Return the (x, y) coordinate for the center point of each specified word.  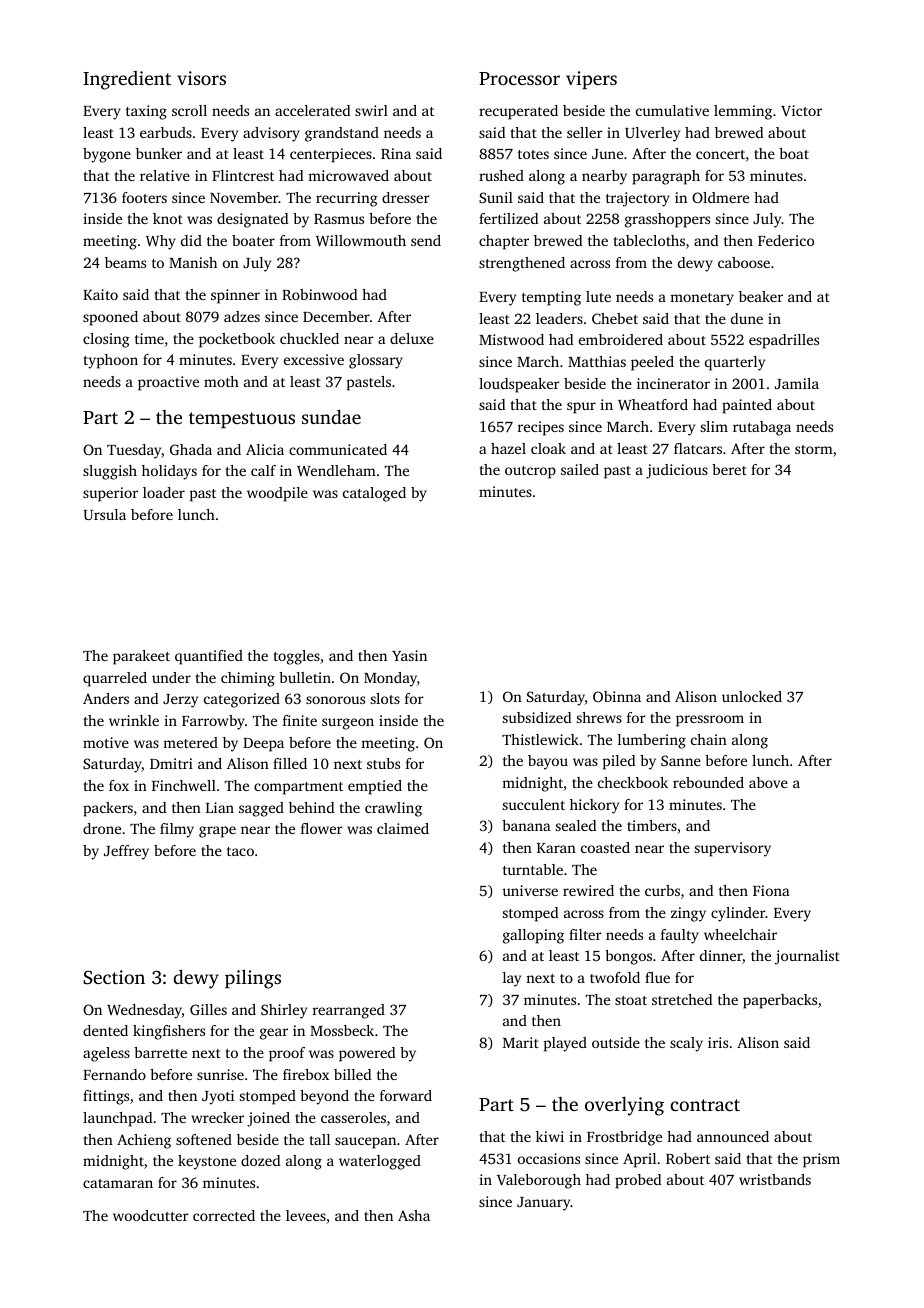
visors (201, 78)
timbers (652, 825)
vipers (591, 80)
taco (240, 851)
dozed (260, 1160)
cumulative (672, 110)
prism (821, 1160)
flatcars (698, 448)
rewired (588, 890)
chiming (248, 679)
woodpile (277, 494)
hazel (508, 448)
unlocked (752, 696)
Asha (414, 1215)
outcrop (530, 472)
